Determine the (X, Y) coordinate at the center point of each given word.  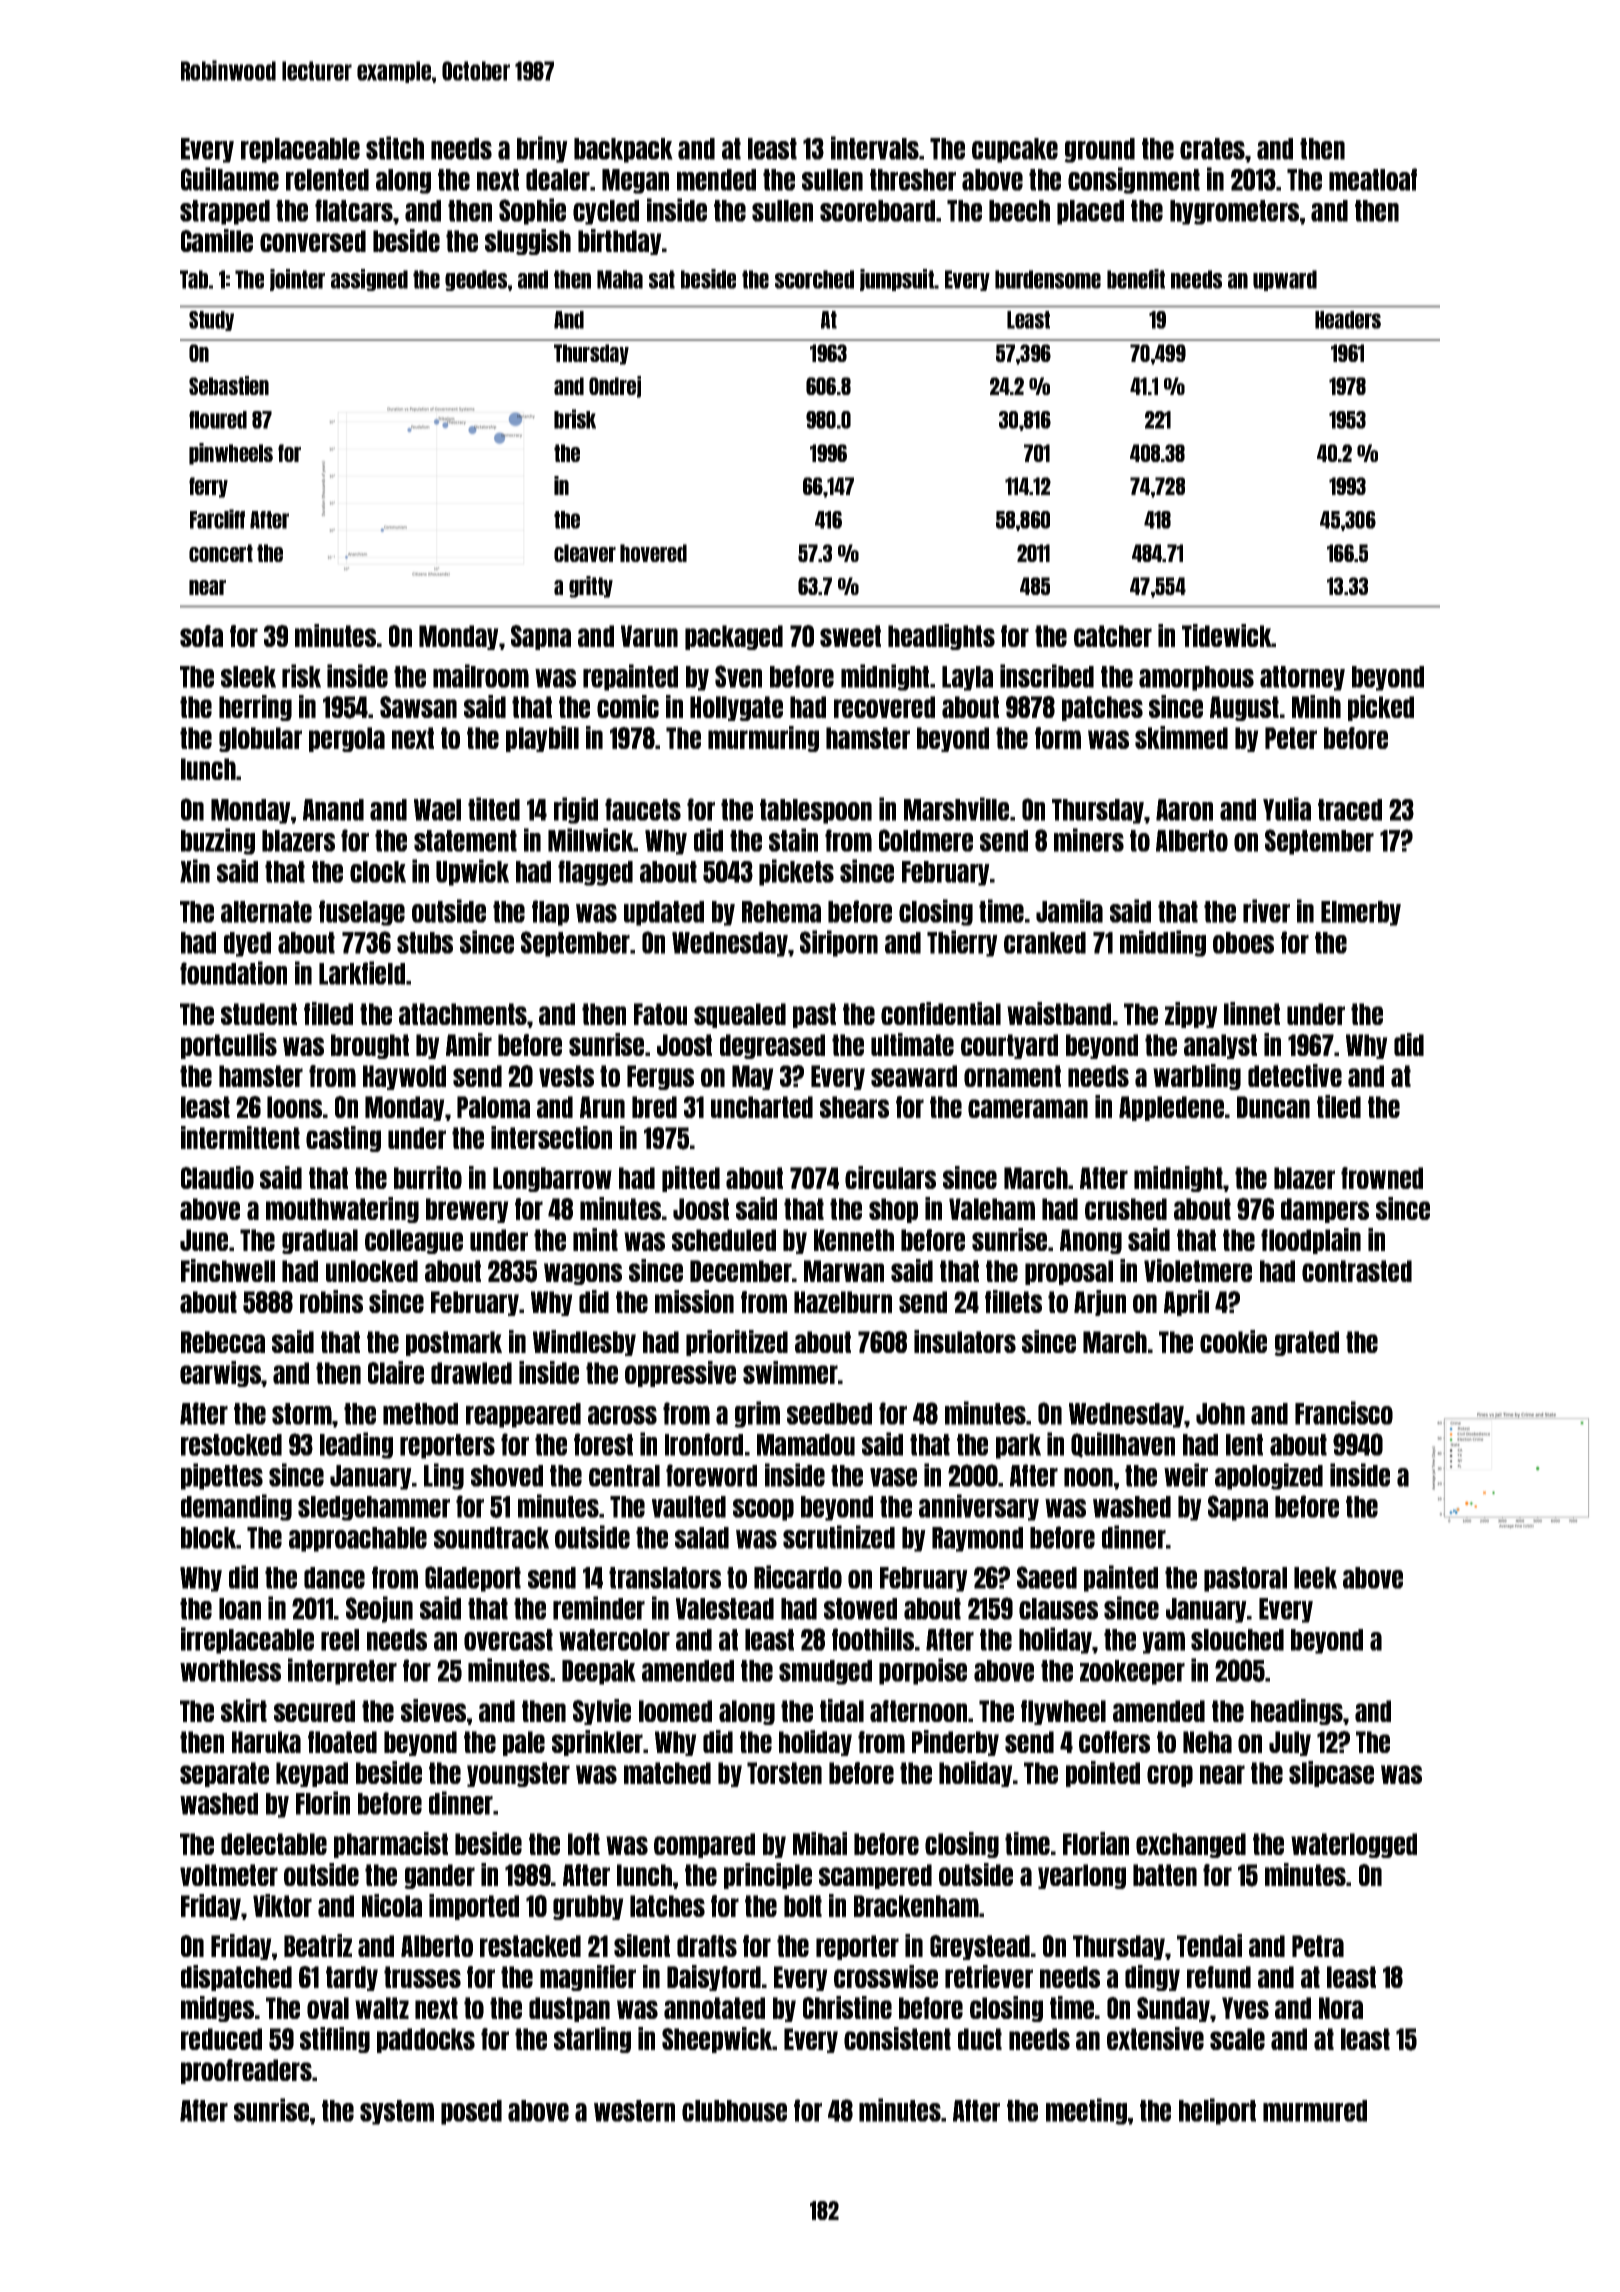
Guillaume (230, 179)
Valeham (992, 1209)
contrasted (1357, 1271)
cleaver (585, 553)
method (420, 1414)
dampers (1325, 1210)
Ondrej (615, 387)
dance (334, 1578)
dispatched (236, 1978)
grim (757, 1414)
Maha (620, 279)
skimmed (1181, 737)
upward (1285, 280)
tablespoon (816, 811)
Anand (333, 810)
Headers (1348, 320)
